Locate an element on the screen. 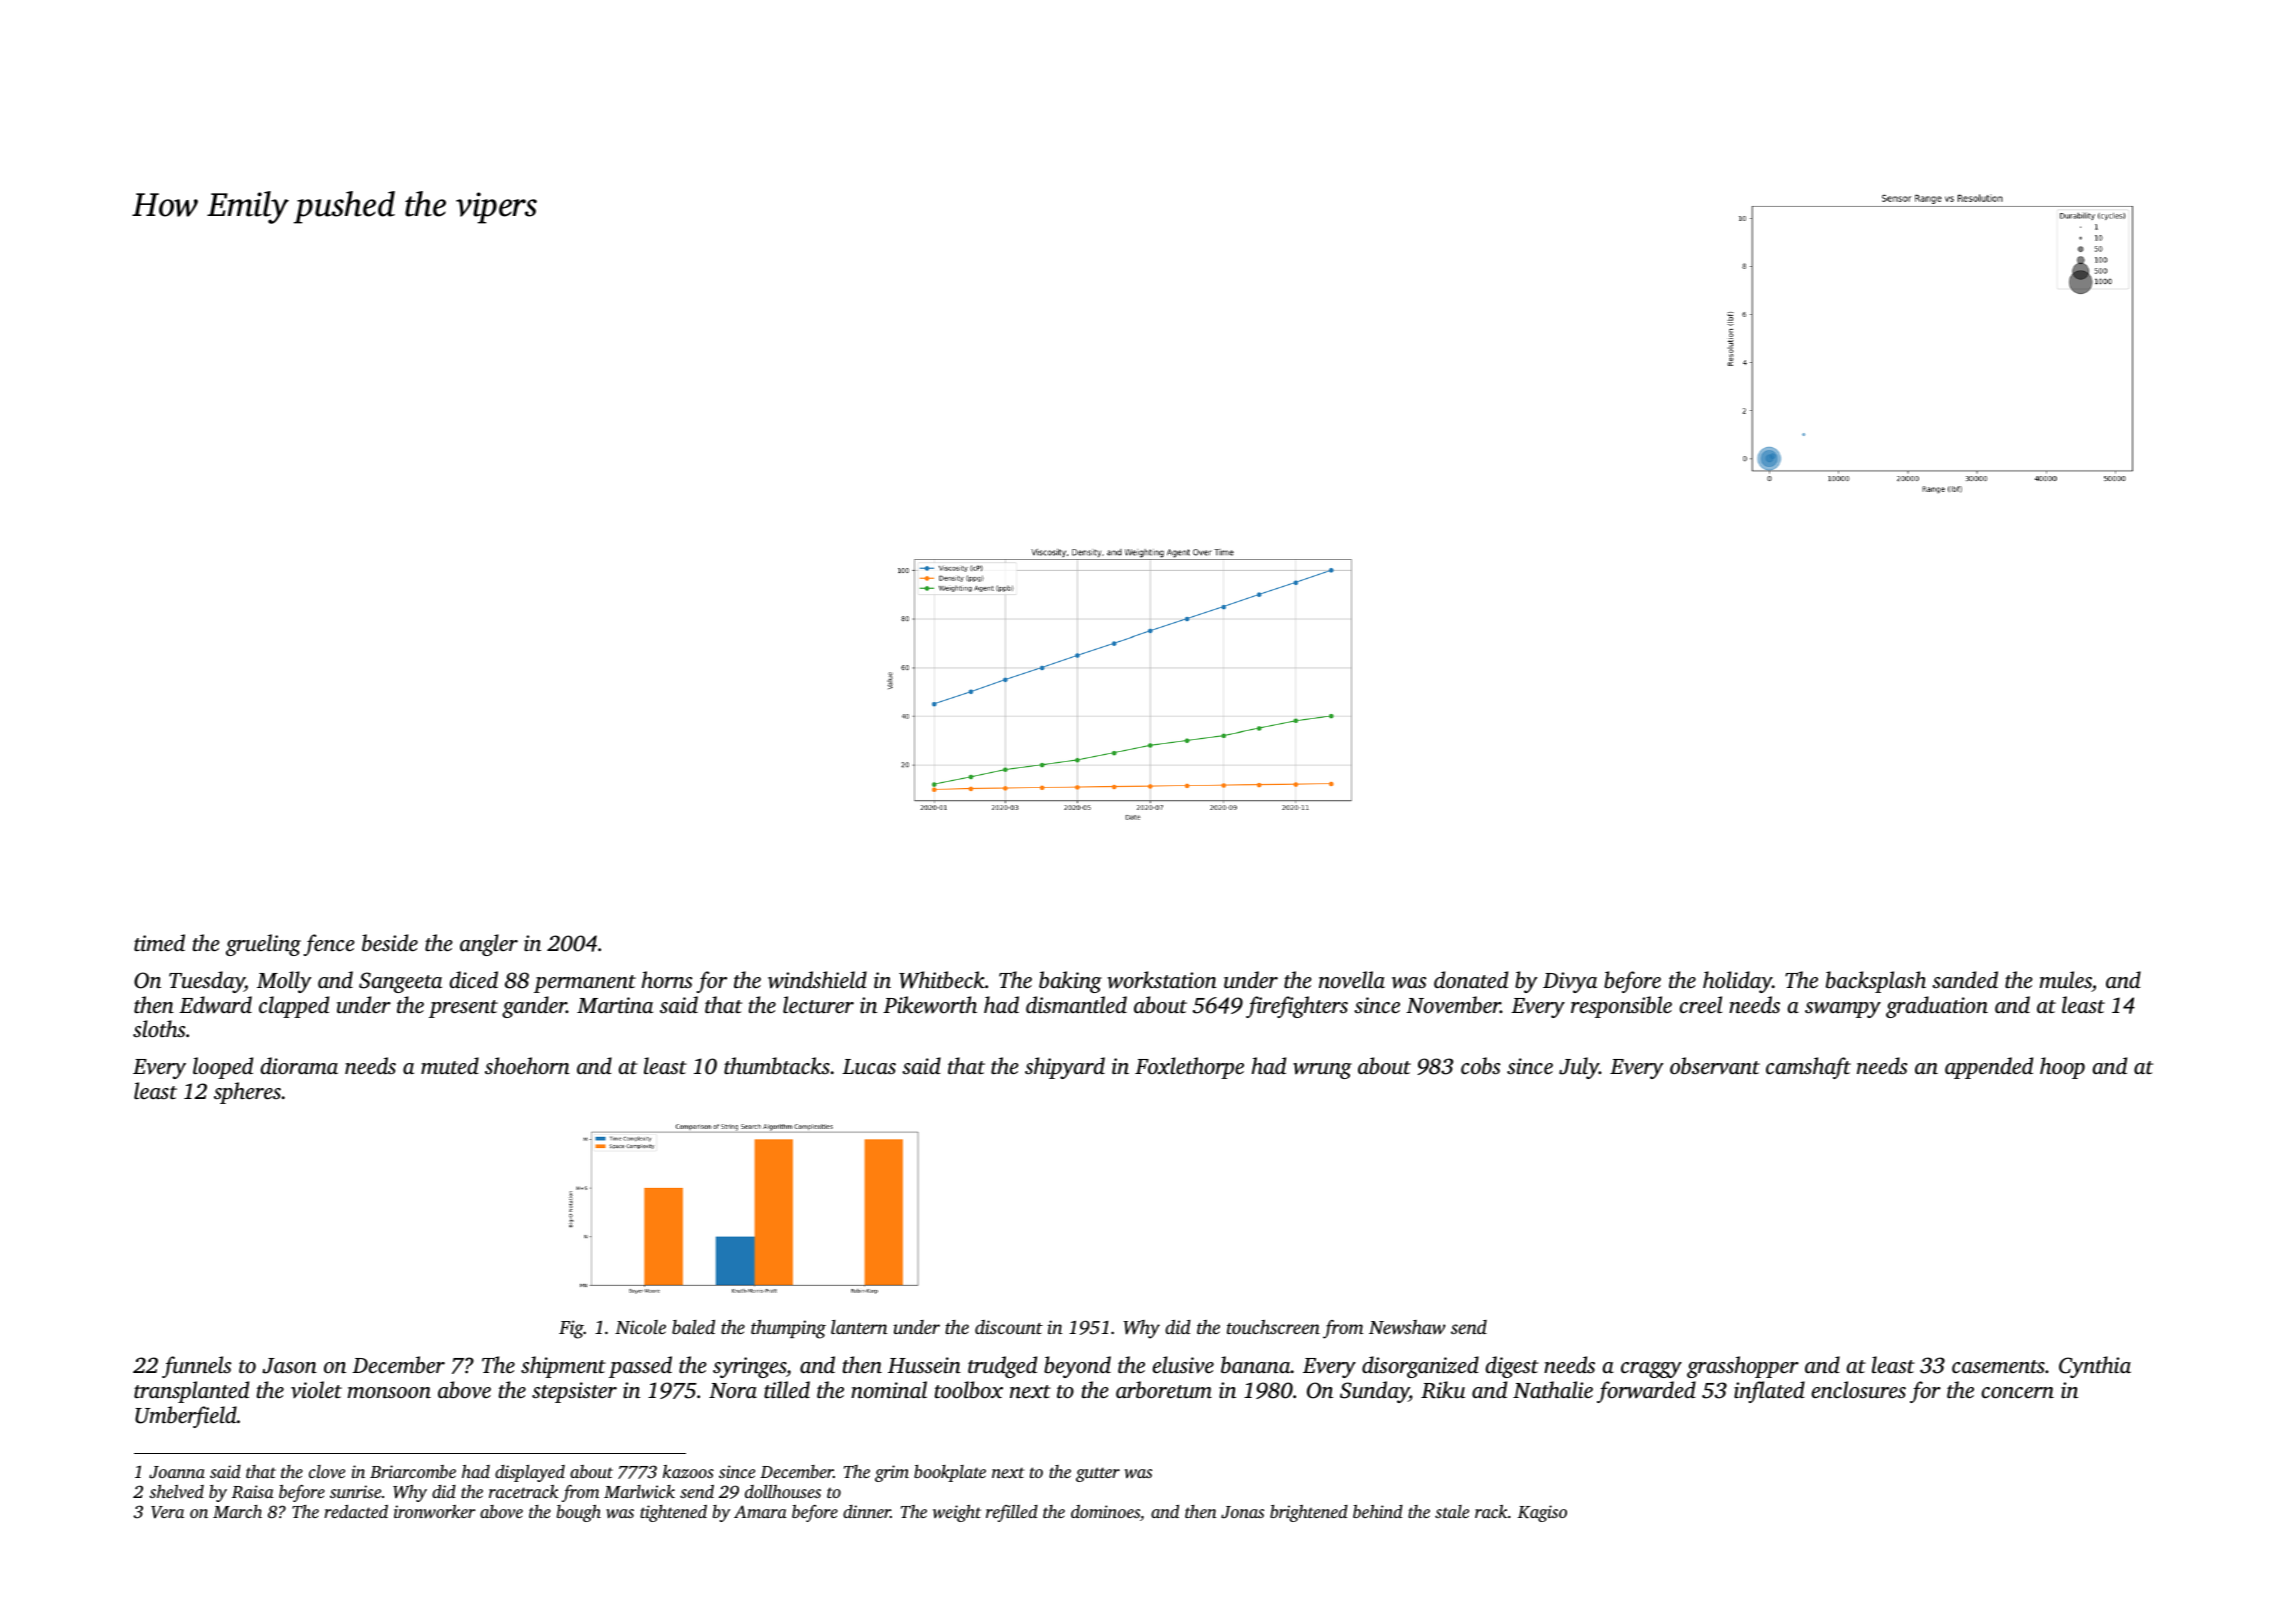  firefighters is located at coordinates (1297, 1007).
